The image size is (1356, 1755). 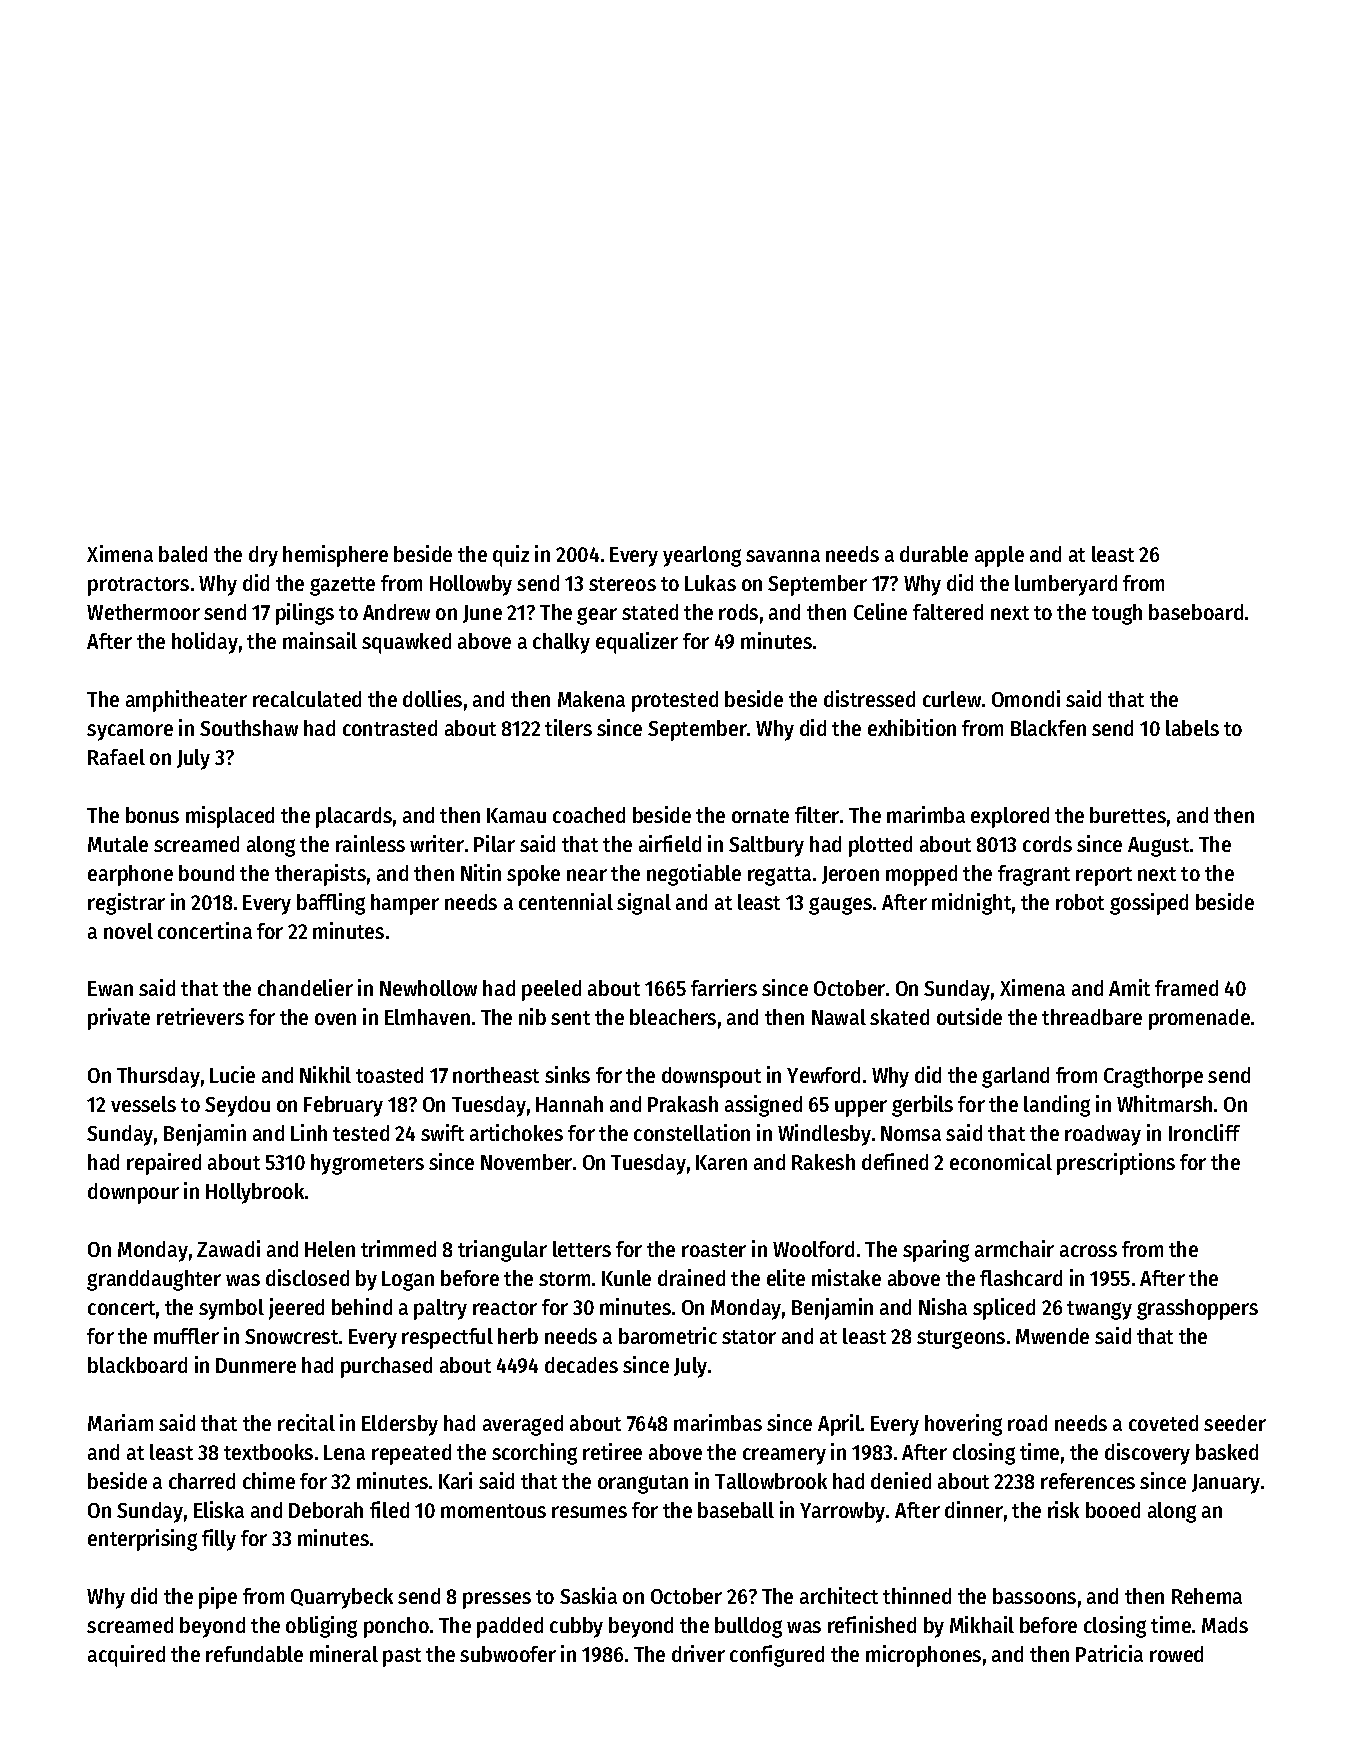 What do you see at coordinates (971, 904) in the document?
I see `midnight` at bounding box center [971, 904].
